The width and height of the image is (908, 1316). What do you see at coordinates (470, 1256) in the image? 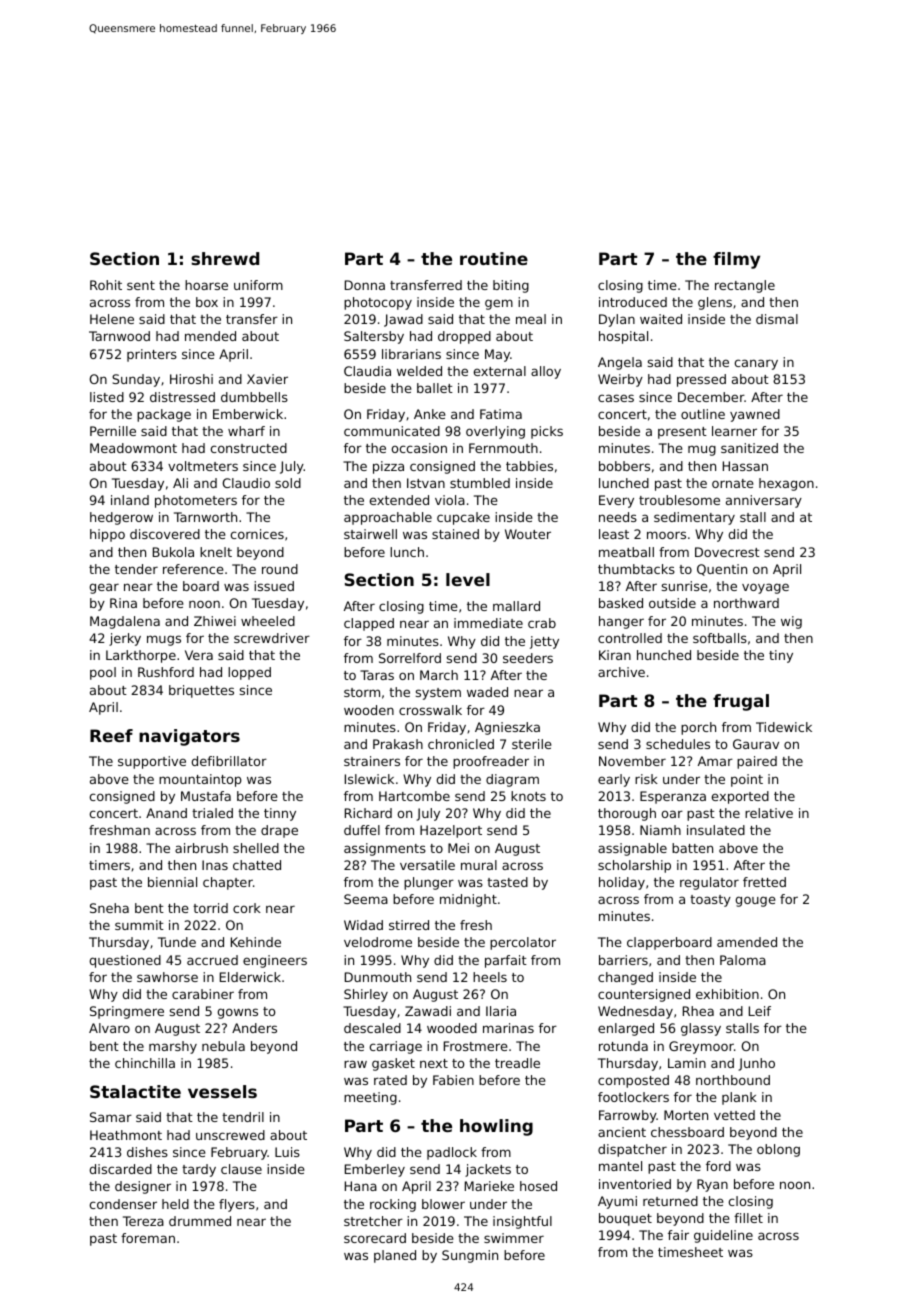
I see `Sungmin` at bounding box center [470, 1256].
